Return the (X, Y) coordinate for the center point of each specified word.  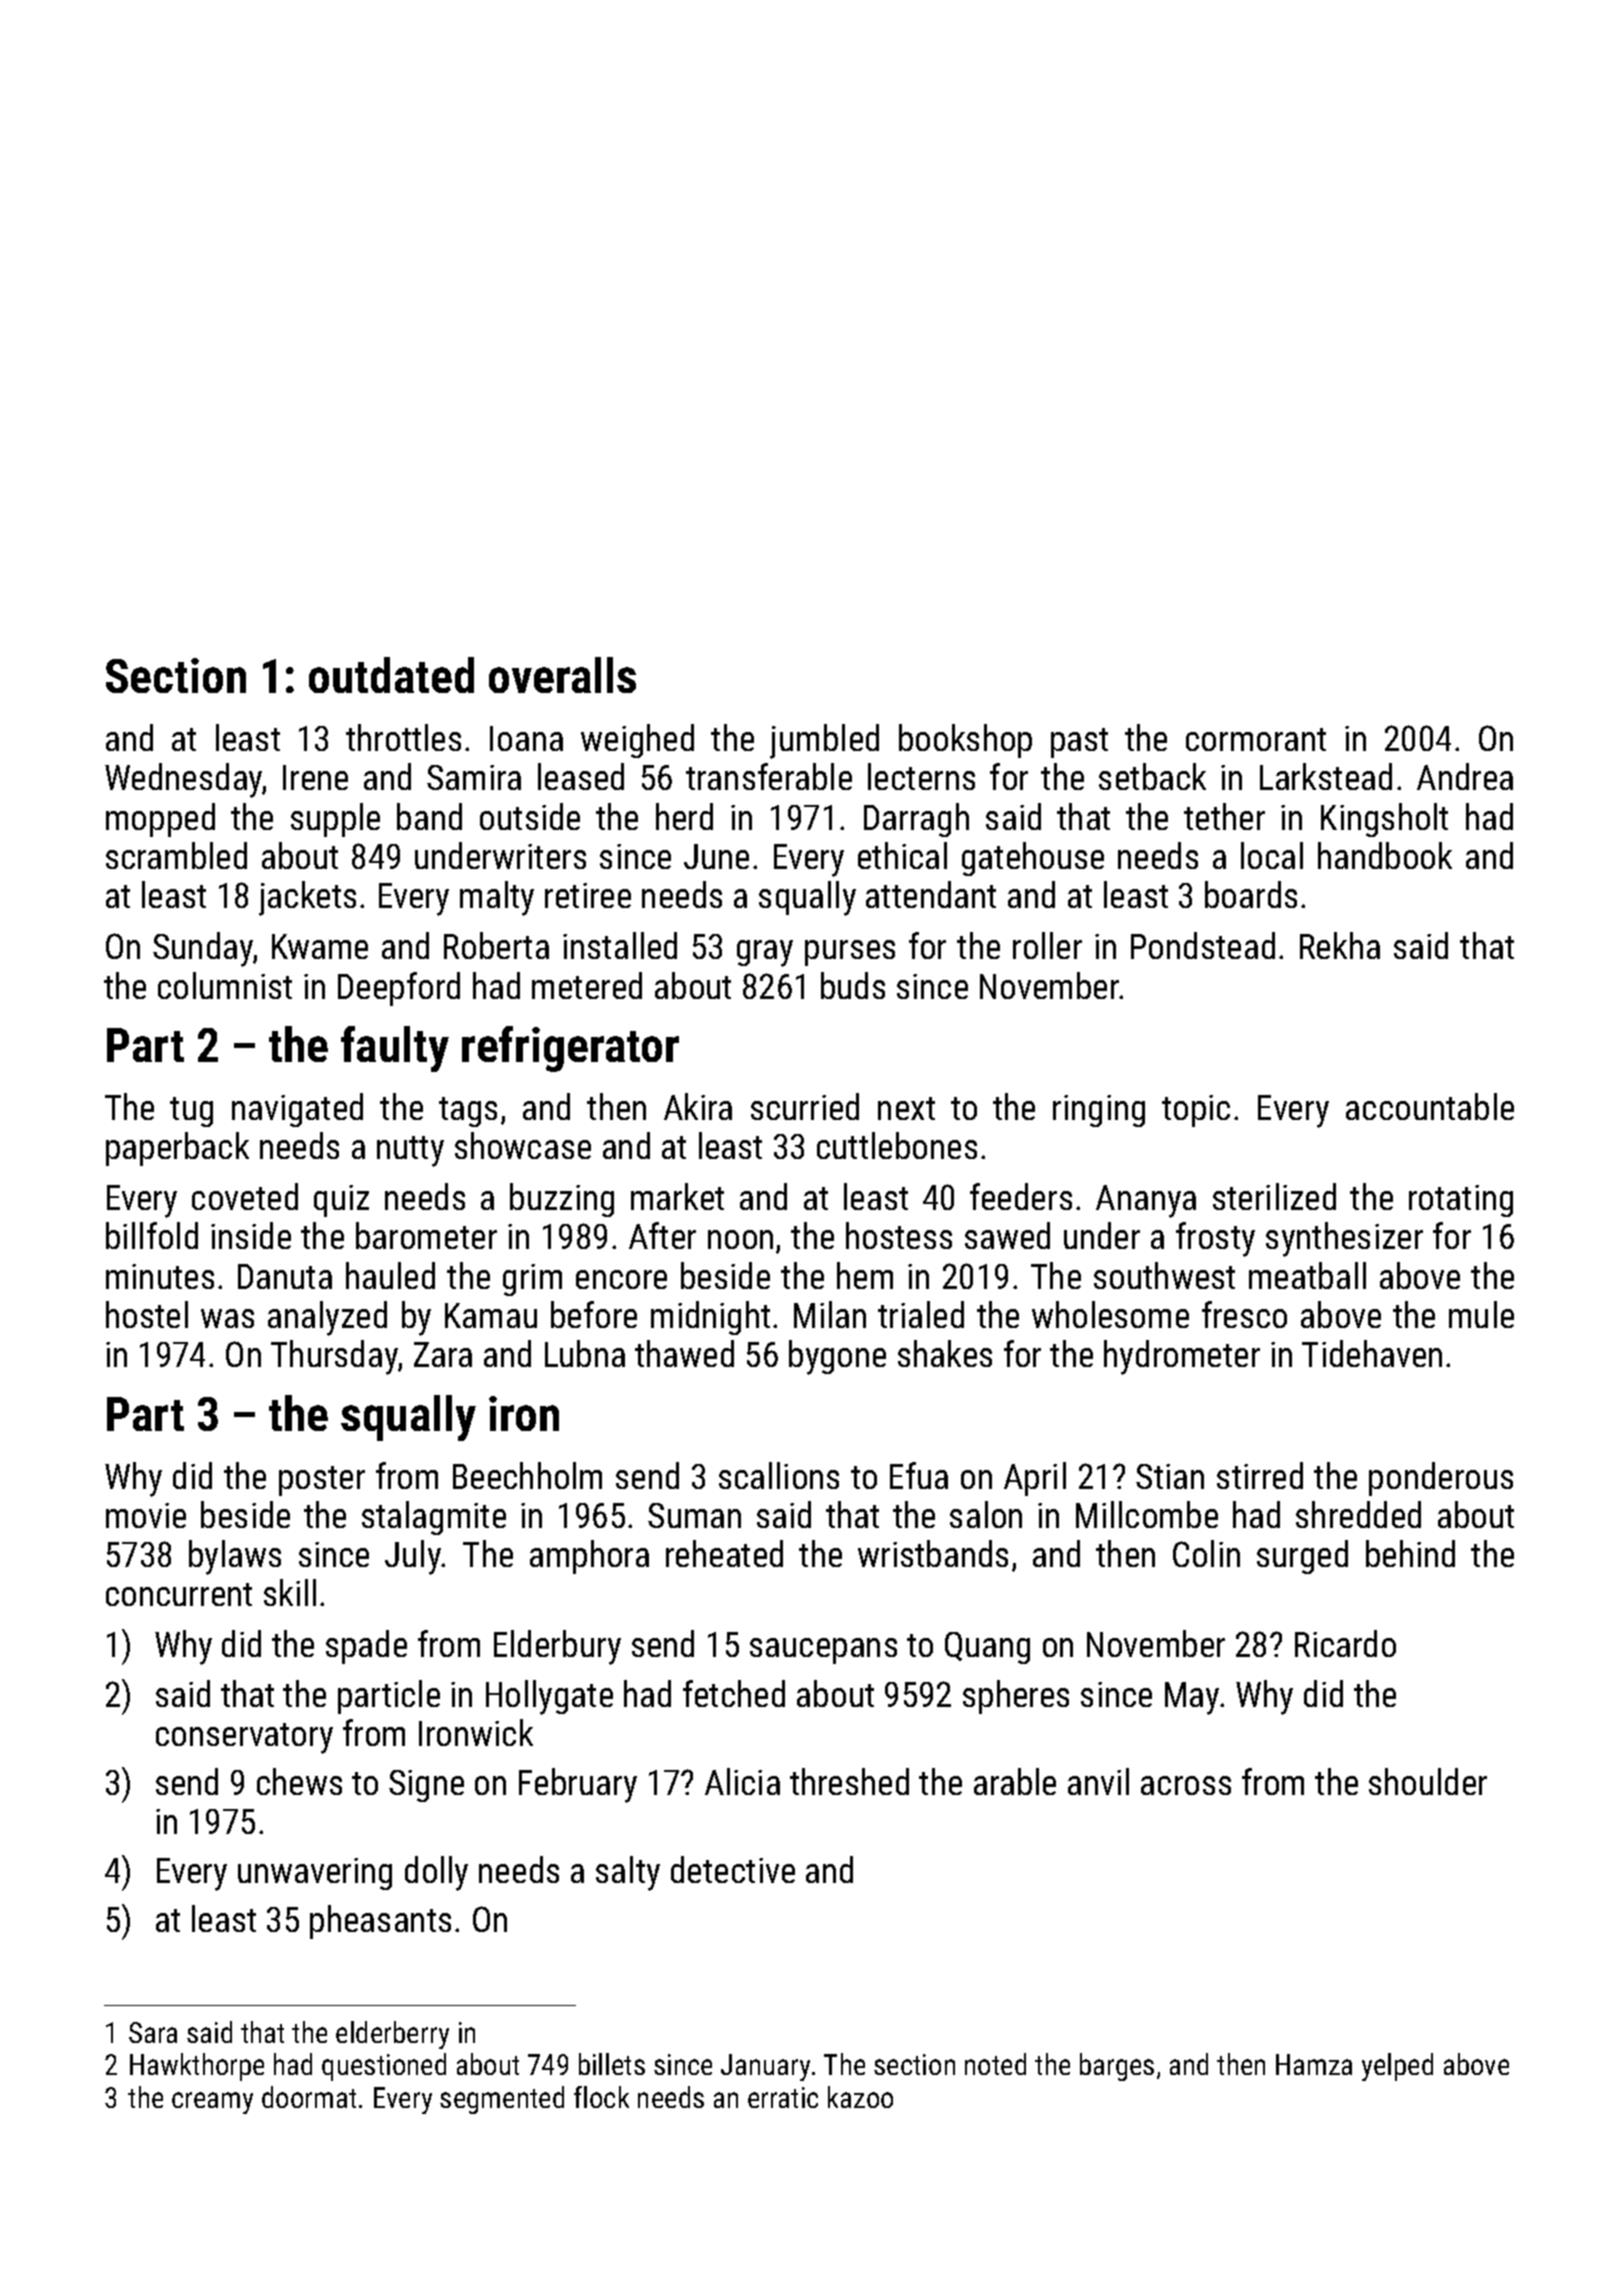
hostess (899, 1235)
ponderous (1441, 1479)
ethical (902, 855)
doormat (309, 2097)
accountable (1430, 1106)
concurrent (179, 1594)
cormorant (1256, 739)
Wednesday (184, 780)
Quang (987, 1648)
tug (191, 1112)
